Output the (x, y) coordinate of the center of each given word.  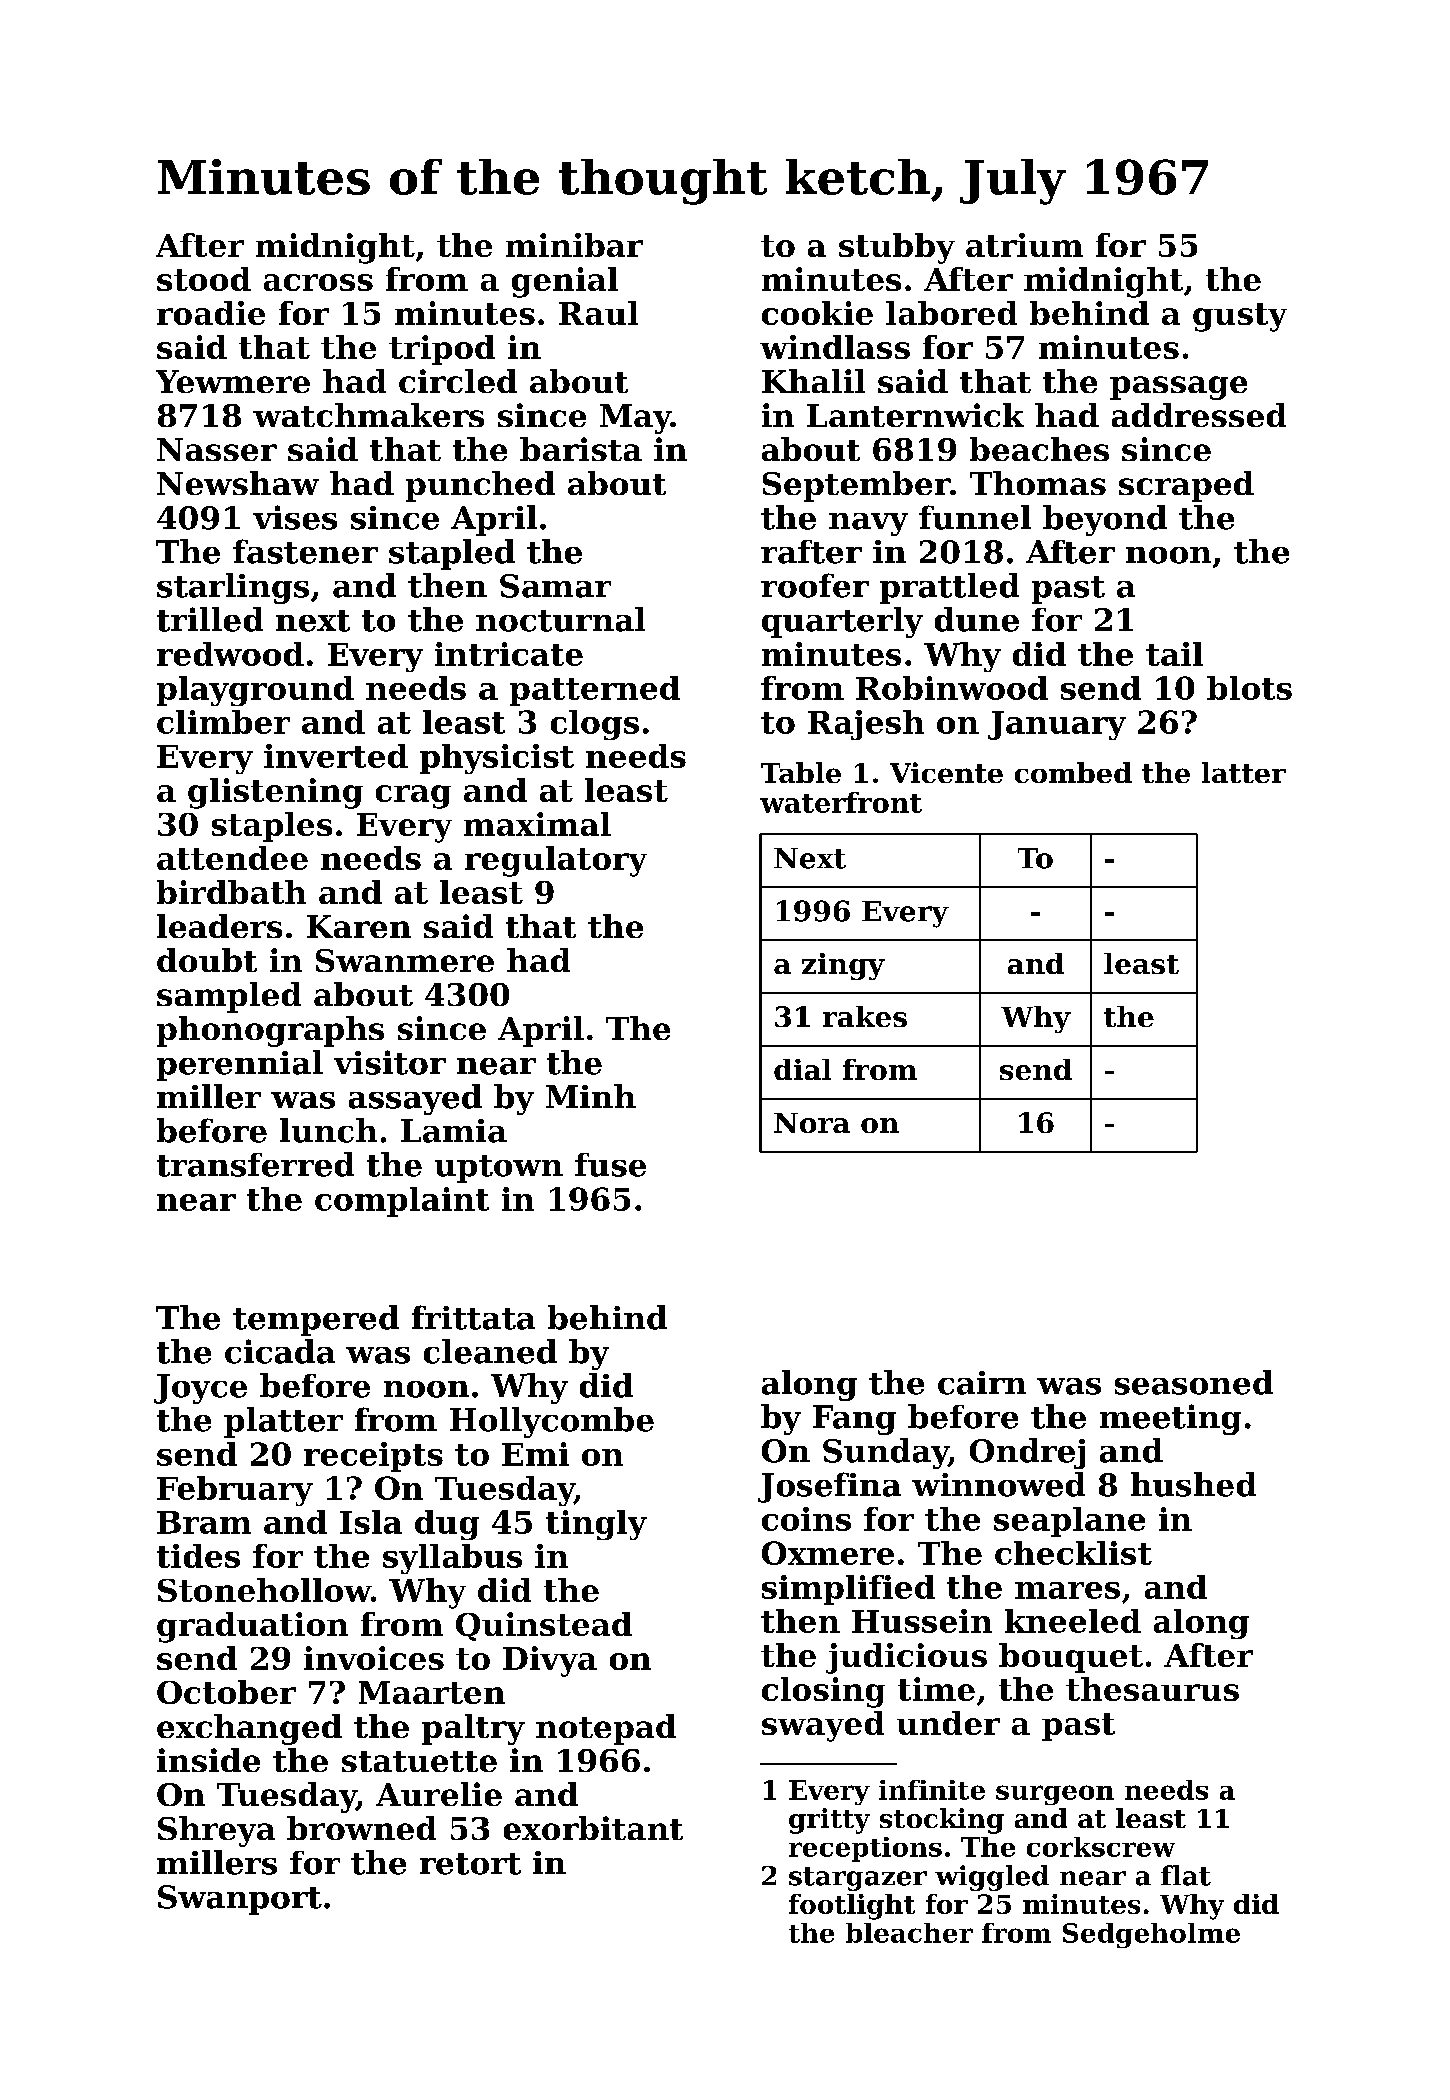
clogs (595, 725)
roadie (211, 313)
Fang (854, 1420)
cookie (817, 313)
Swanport (240, 1900)
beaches (1039, 449)
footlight (852, 1907)
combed (1073, 772)
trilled (210, 619)
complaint (402, 1202)
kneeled (1073, 1621)
